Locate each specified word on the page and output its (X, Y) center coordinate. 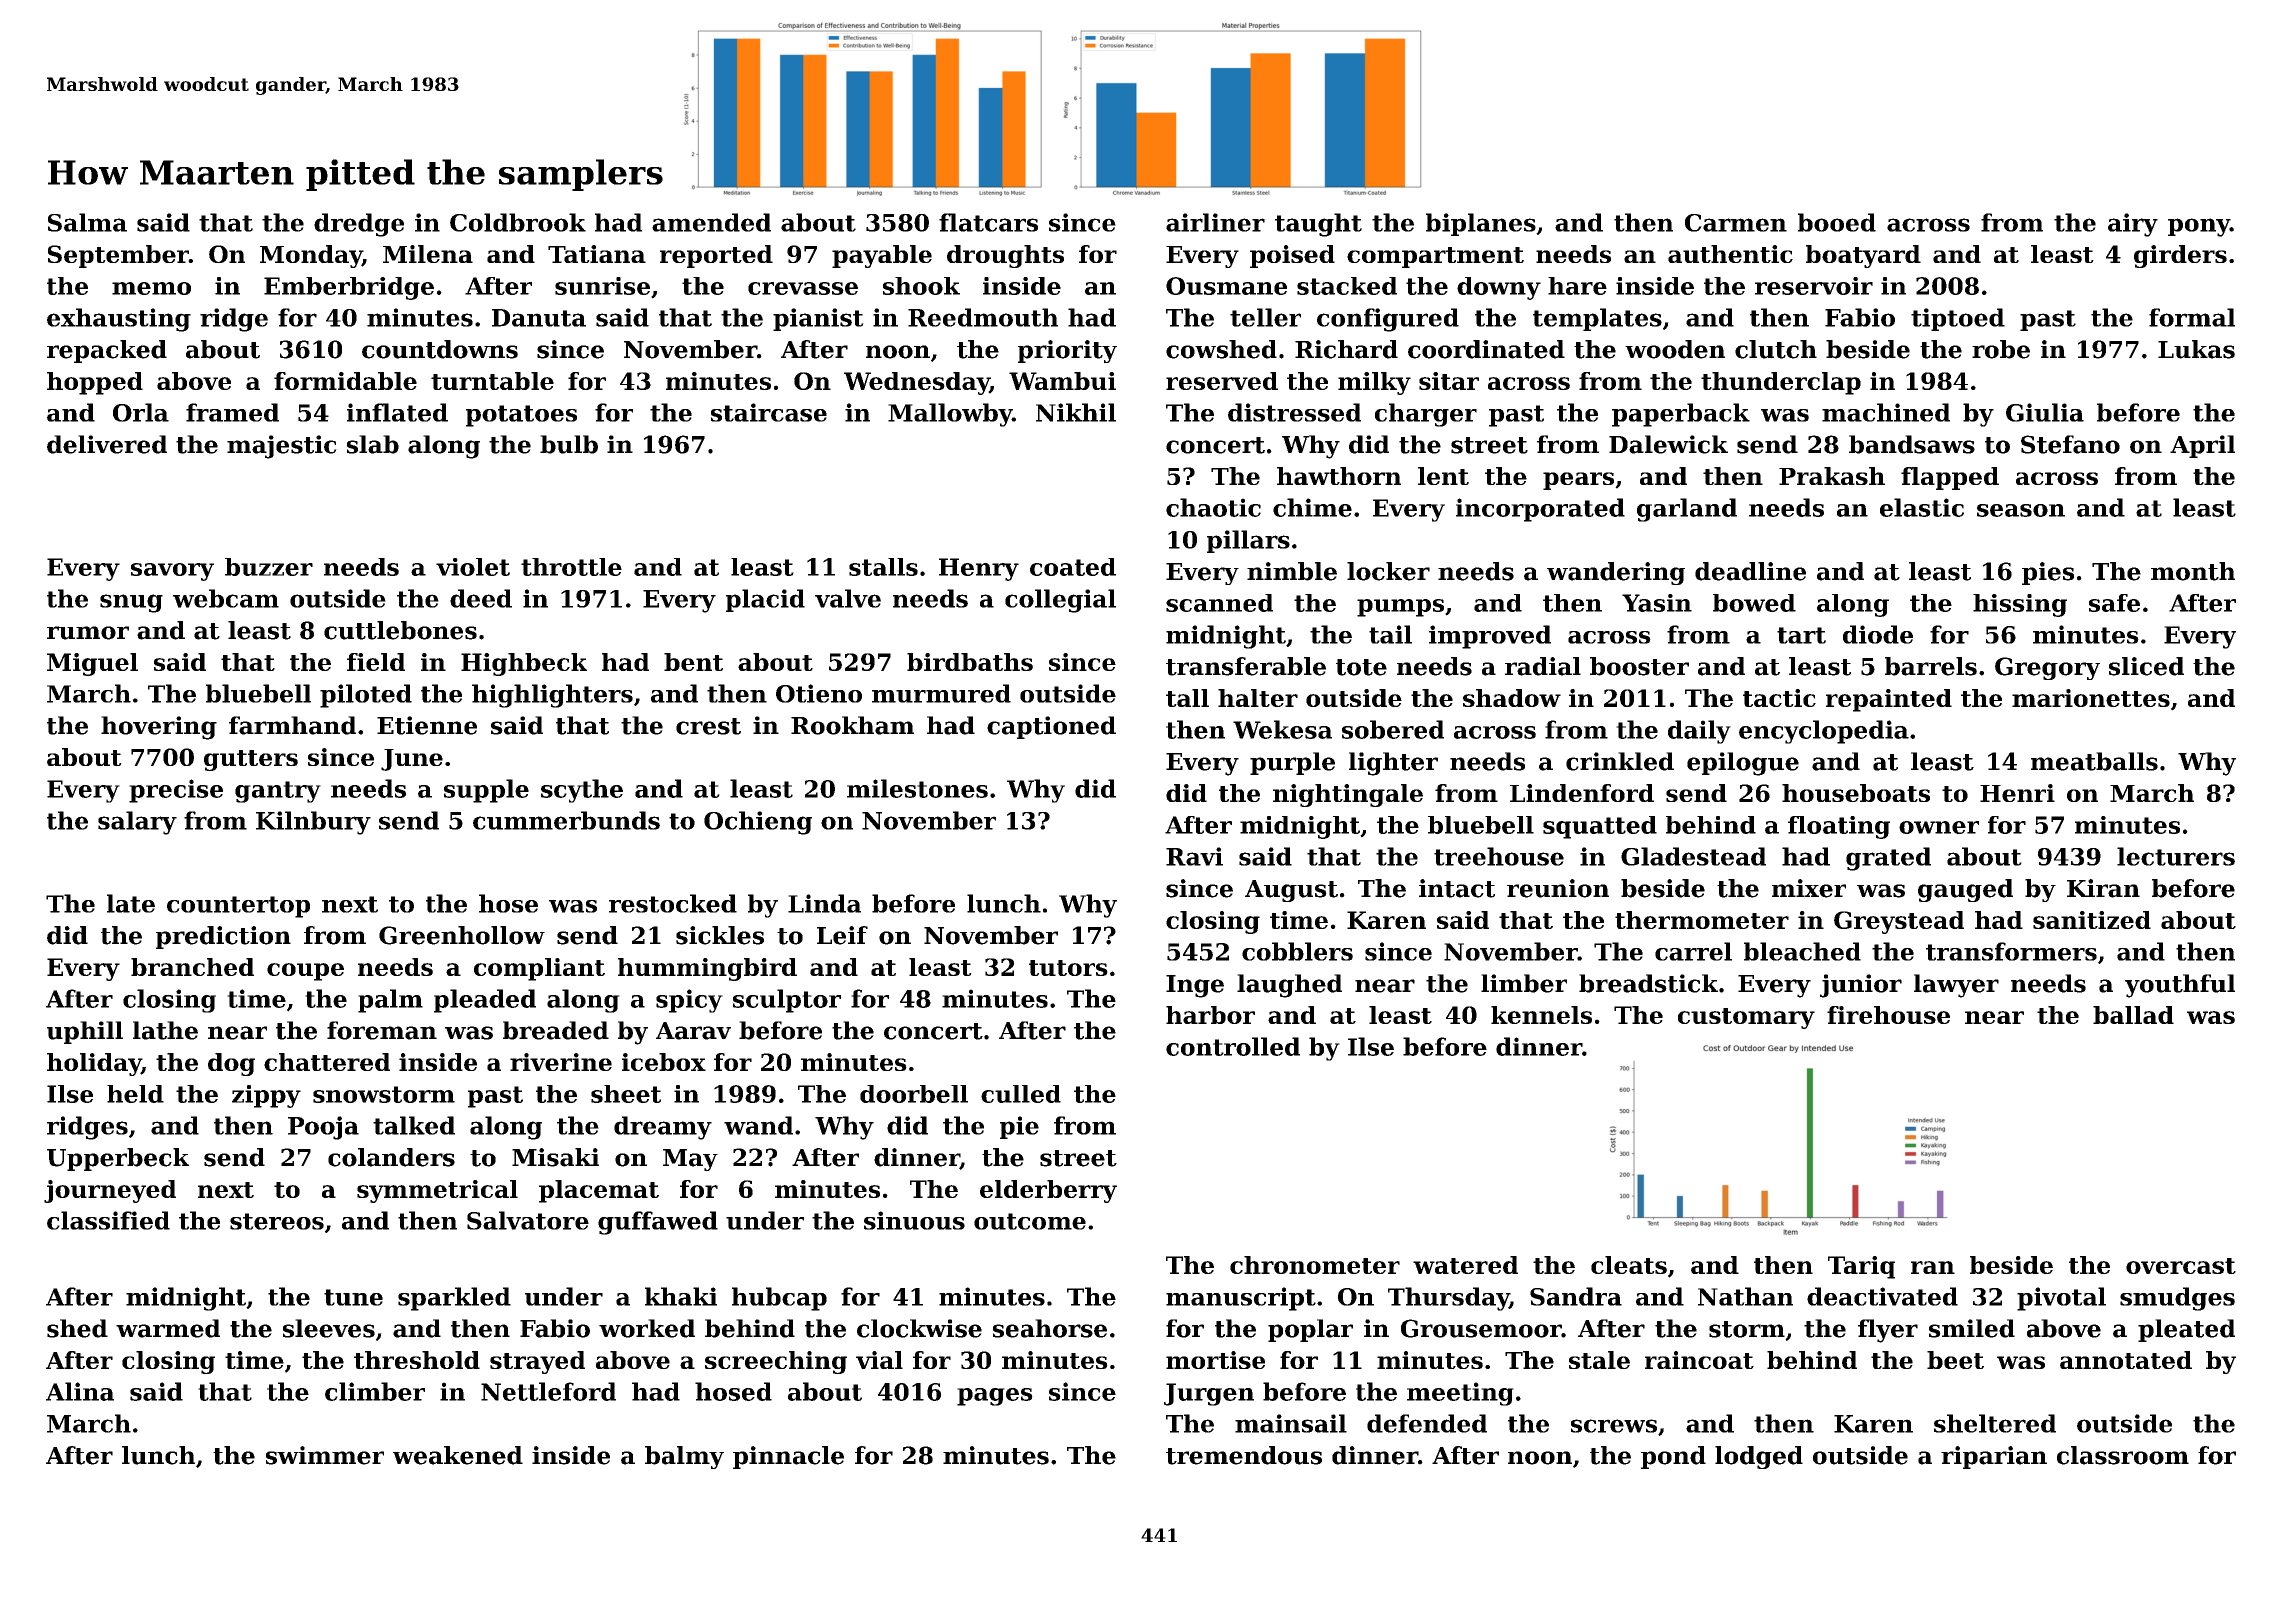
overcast (2181, 1266)
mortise (1215, 1360)
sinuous (914, 1220)
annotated (2126, 1360)
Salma (87, 222)
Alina (80, 1391)
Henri (2017, 793)
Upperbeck (118, 1159)
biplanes (1481, 224)
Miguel (92, 664)
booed (1837, 222)
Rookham (852, 725)
